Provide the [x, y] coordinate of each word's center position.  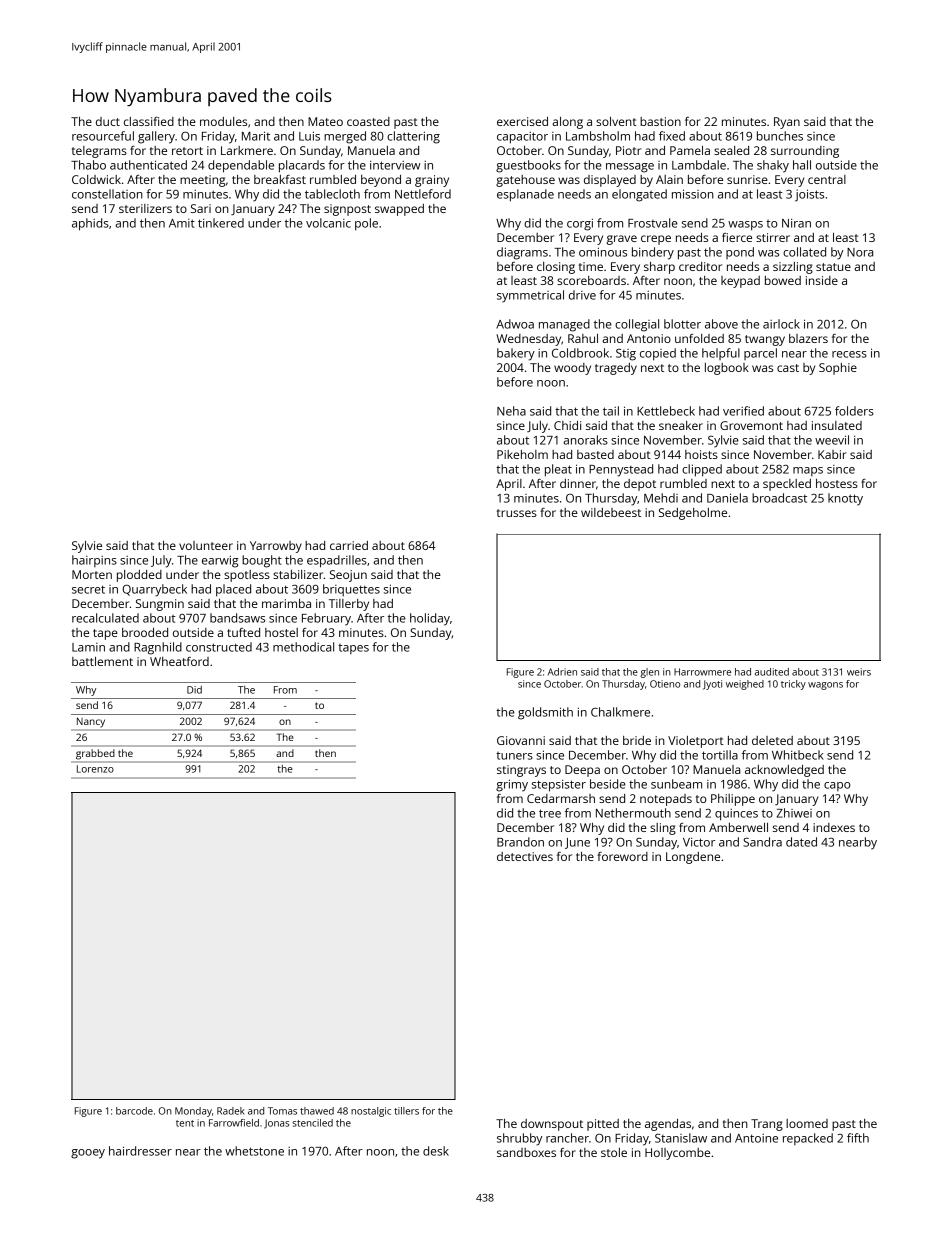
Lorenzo [95, 769]
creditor [700, 266]
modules [223, 121]
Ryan [787, 123]
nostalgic [371, 1112]
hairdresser [140, 1151]
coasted [368, 121]
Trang [767, 1125]
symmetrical [530, 296]
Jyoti [712, 685]
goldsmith [545, 713]
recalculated [105, 618]
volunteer [206, 545]
